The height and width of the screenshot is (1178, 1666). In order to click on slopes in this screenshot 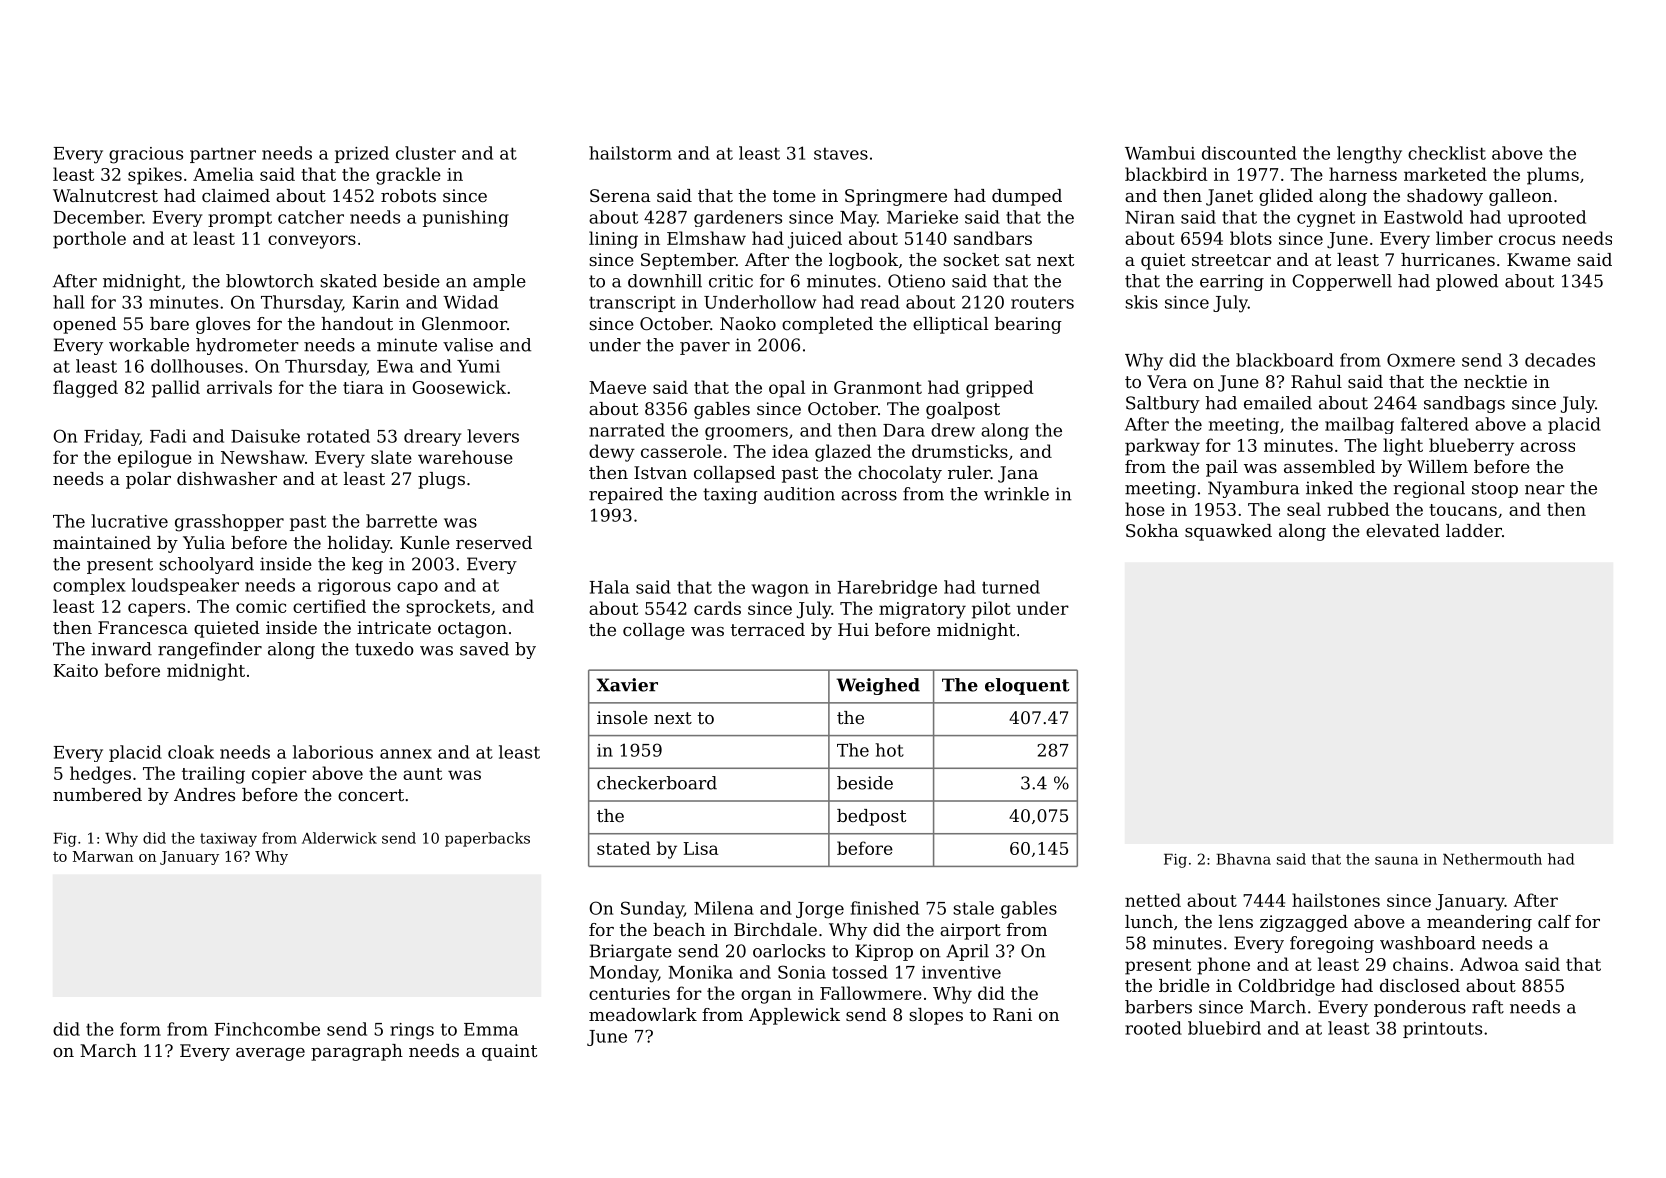, I will do `click(936, 1016)`.
